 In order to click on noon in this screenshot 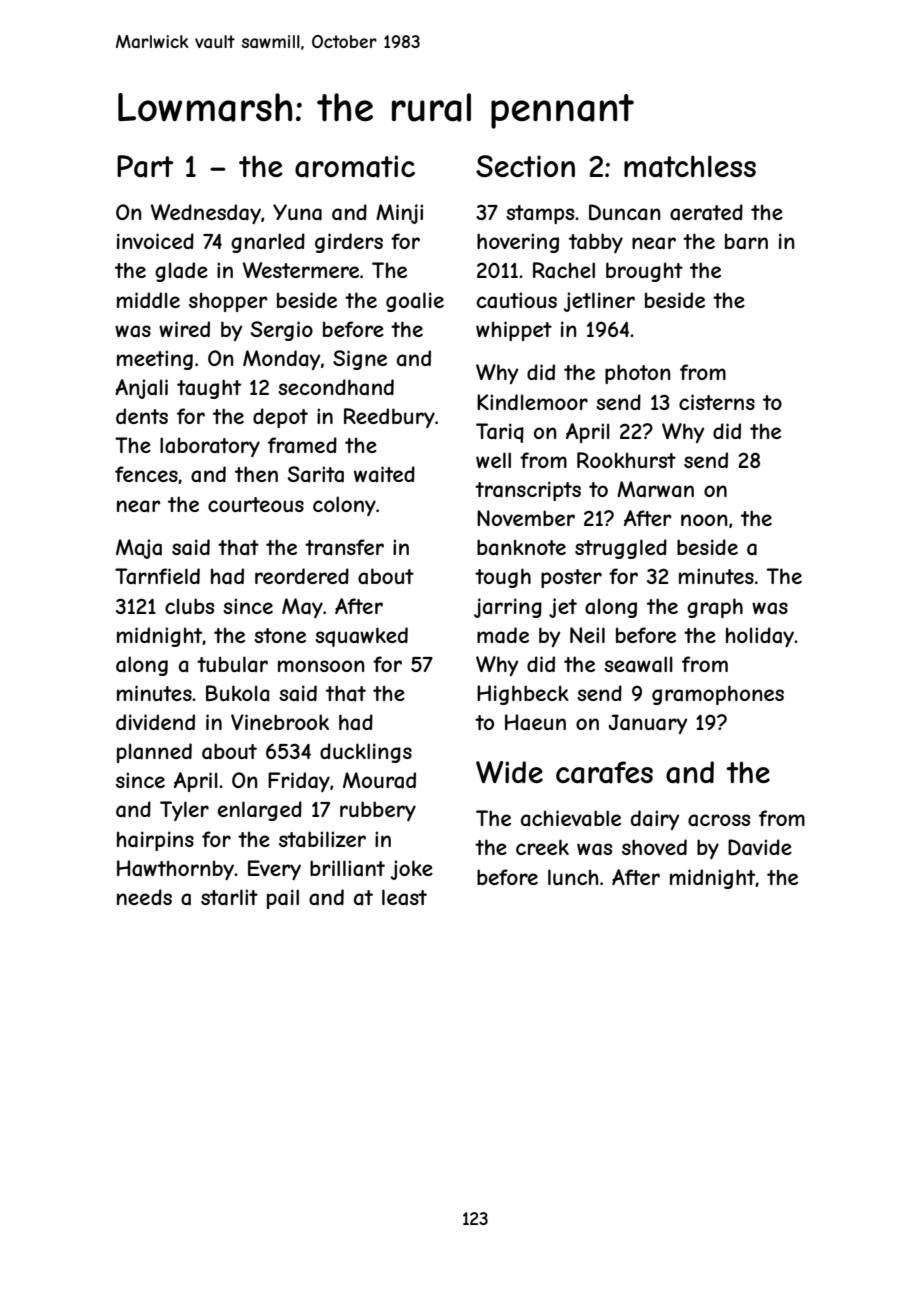, I will do `click(704, 520)`.
